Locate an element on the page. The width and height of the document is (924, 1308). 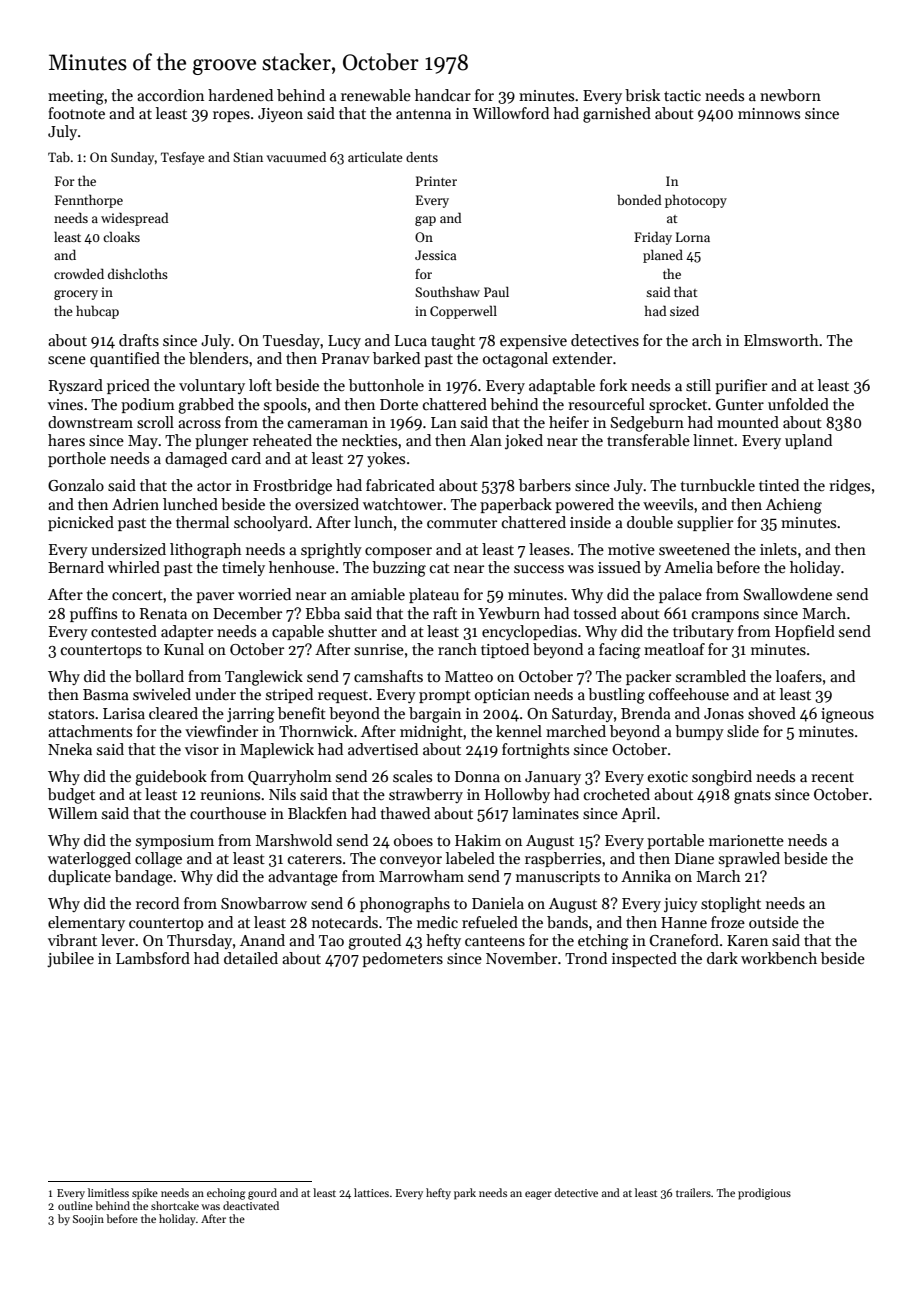
fortnights is located at coordinates (535, 751).
